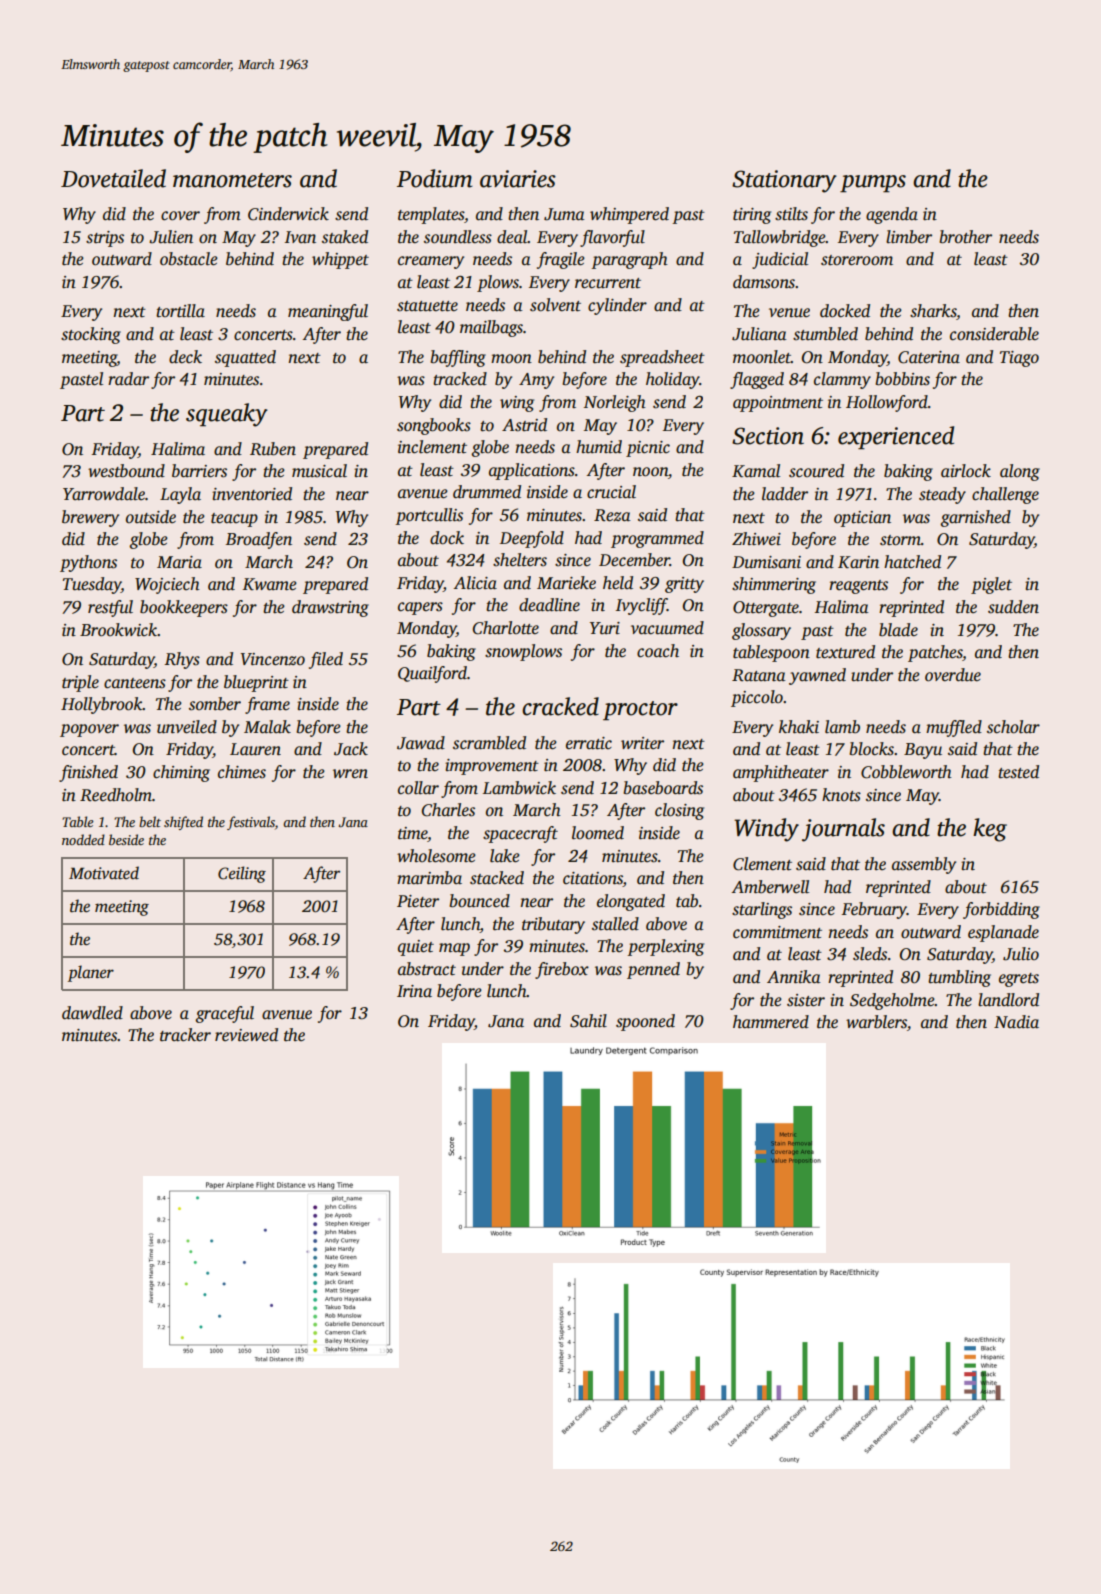 This screenshot has width=1101, height=1594. Describe the element at coordinates (183, 823) in the screenshot. I see `shifted` at that location.
